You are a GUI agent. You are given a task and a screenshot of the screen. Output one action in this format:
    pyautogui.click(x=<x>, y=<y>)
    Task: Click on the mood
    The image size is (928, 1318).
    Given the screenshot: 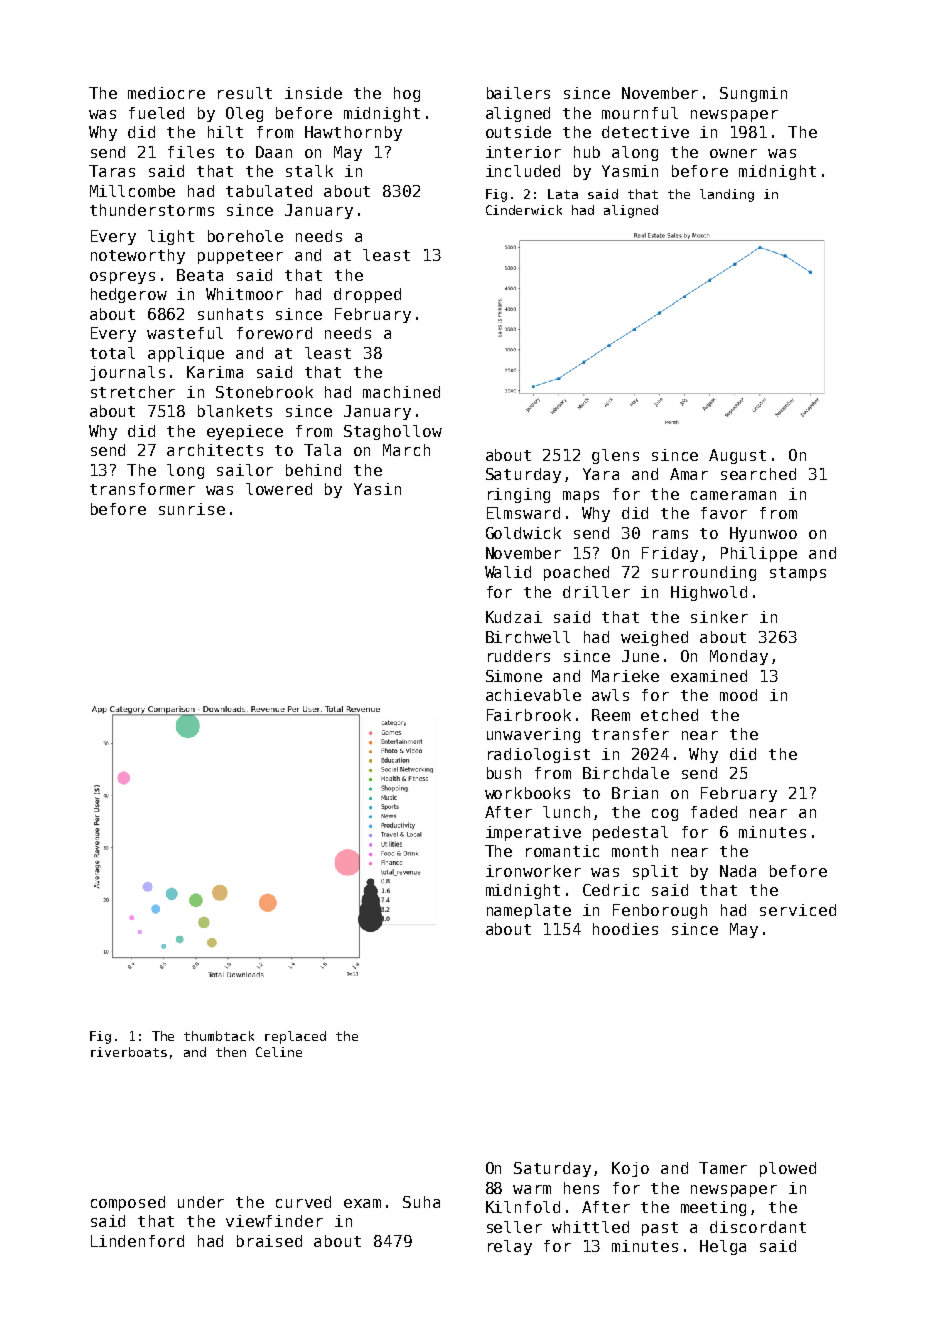 What is the action you would take?
    pyautogui.click(x=738, y=695)
